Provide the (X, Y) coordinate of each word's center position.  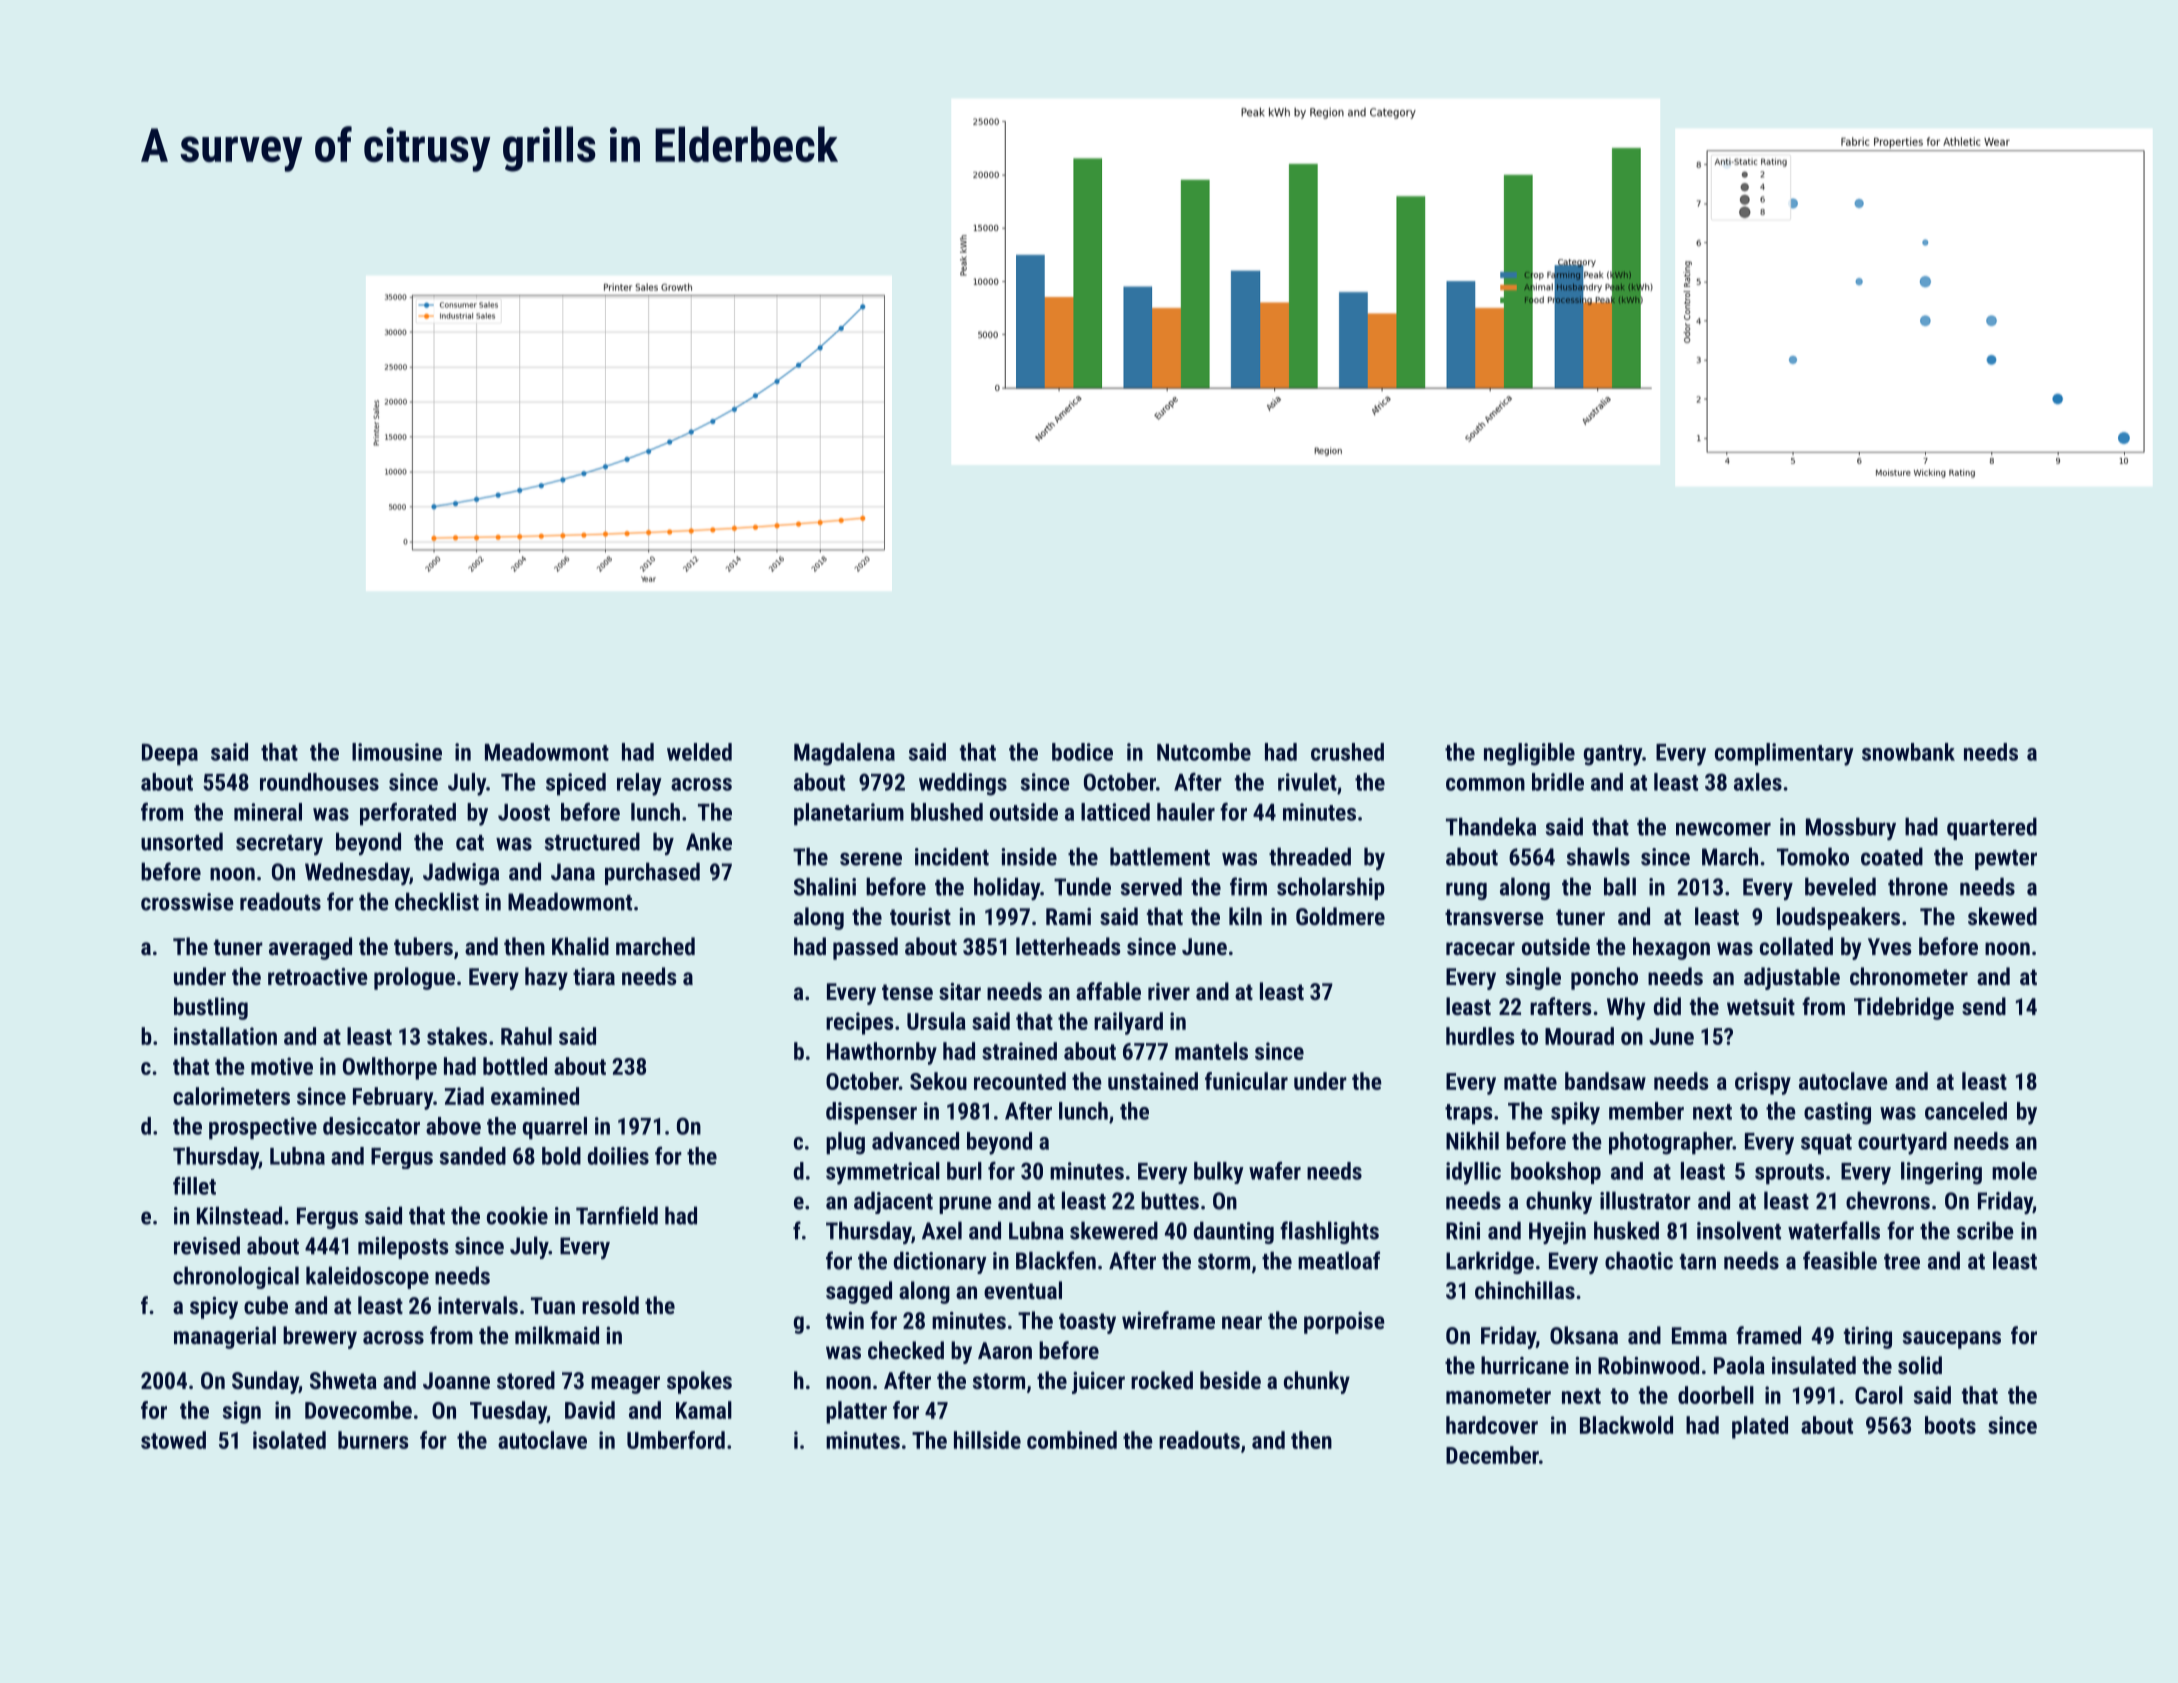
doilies (618, 1156)
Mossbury (1851, 828)
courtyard (1902, 1143)
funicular (1246, 1081)
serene (871, 859)
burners (373, 1440)
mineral (268, 812)
